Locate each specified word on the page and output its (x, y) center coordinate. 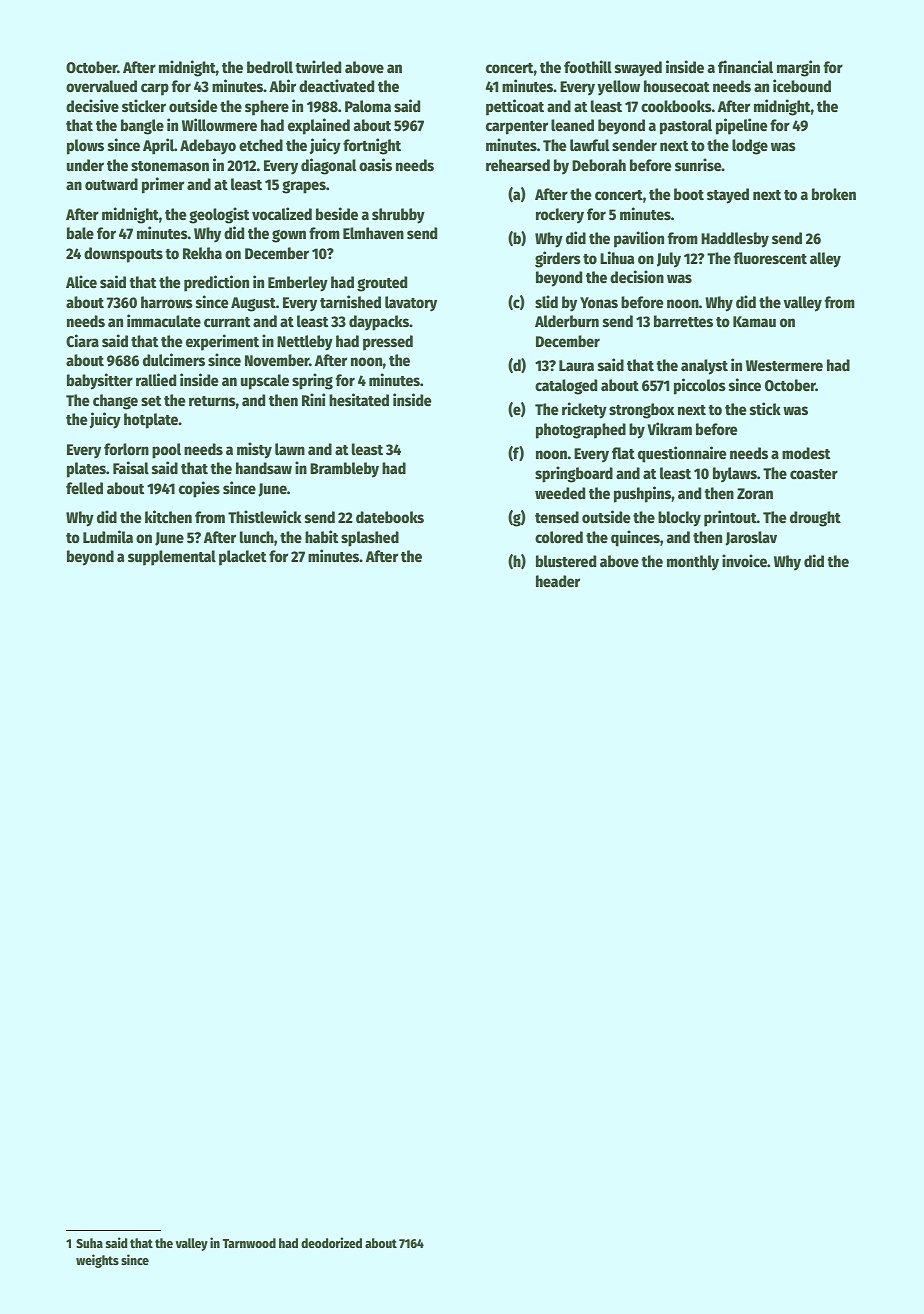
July (669, 260)
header (558, 581)
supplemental (172, 558)
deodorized (331, 1242)
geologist (219, 215)
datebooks (390, 517)
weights (97, 1261)
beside (337, 213)
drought (815, 519)
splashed (370, 539)
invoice (744, 560)
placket (242, 558)
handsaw (264, 468)
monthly (693, 563)
